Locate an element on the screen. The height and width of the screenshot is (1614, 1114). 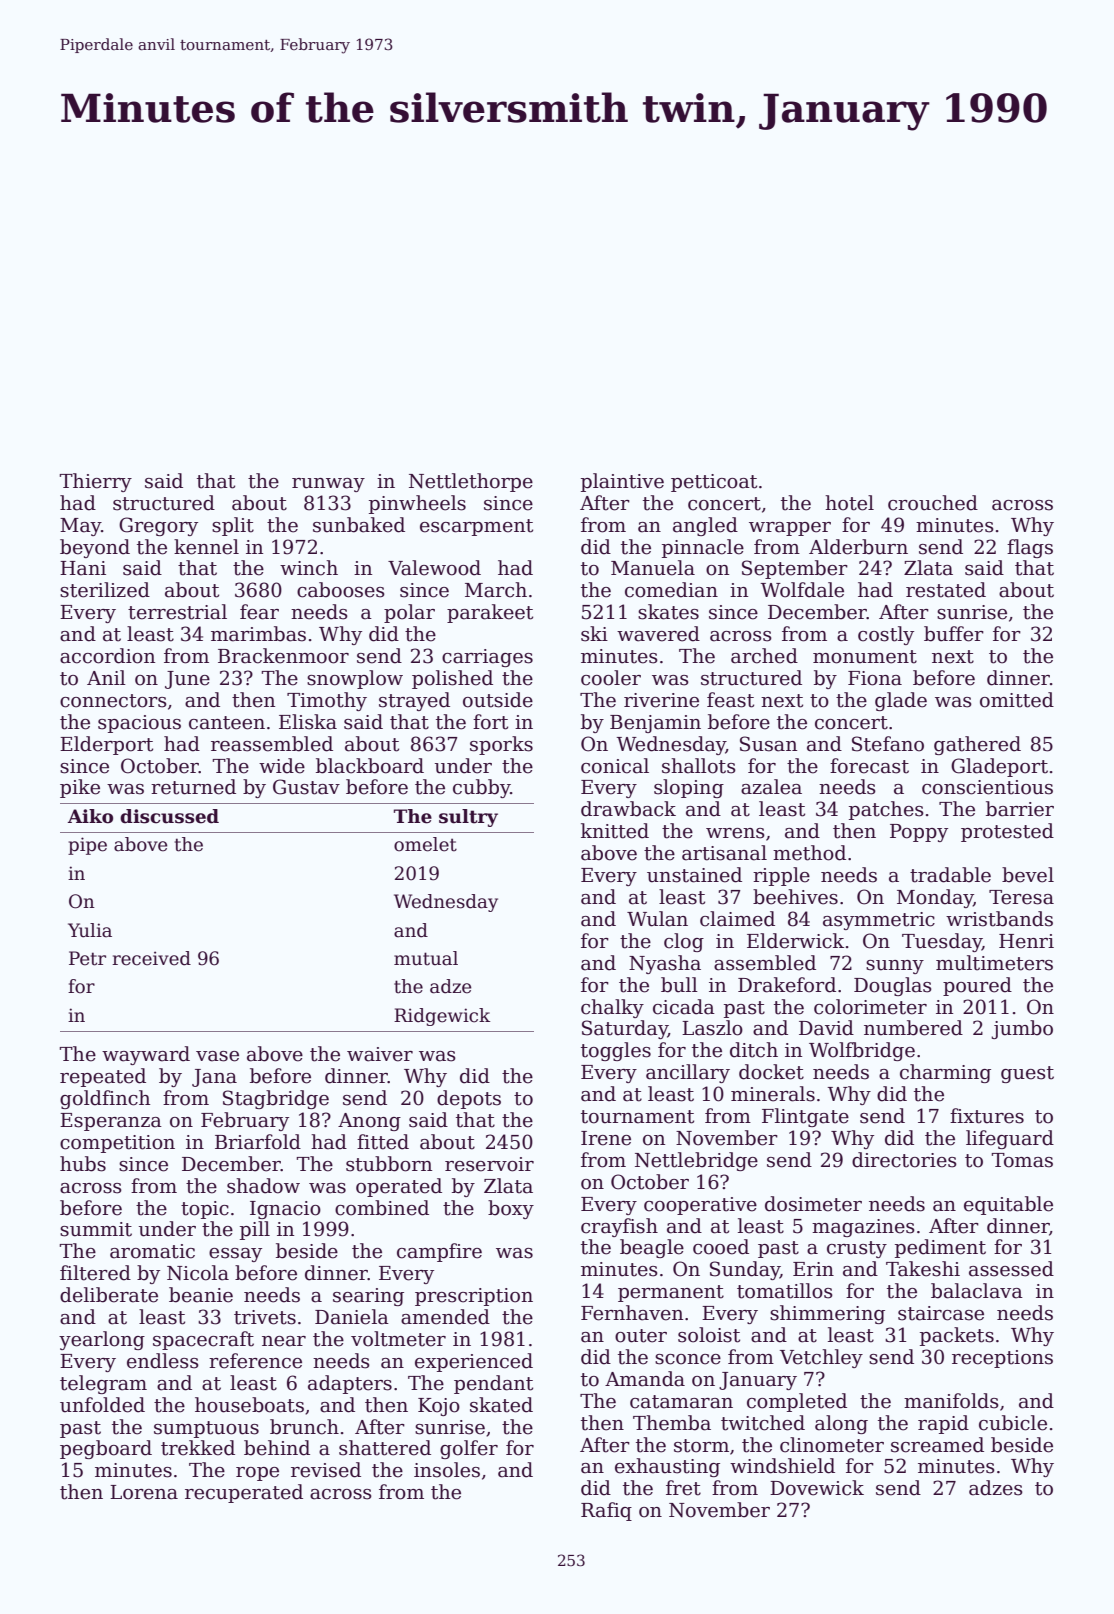
Yulia is located at coordinates (90, 930).
